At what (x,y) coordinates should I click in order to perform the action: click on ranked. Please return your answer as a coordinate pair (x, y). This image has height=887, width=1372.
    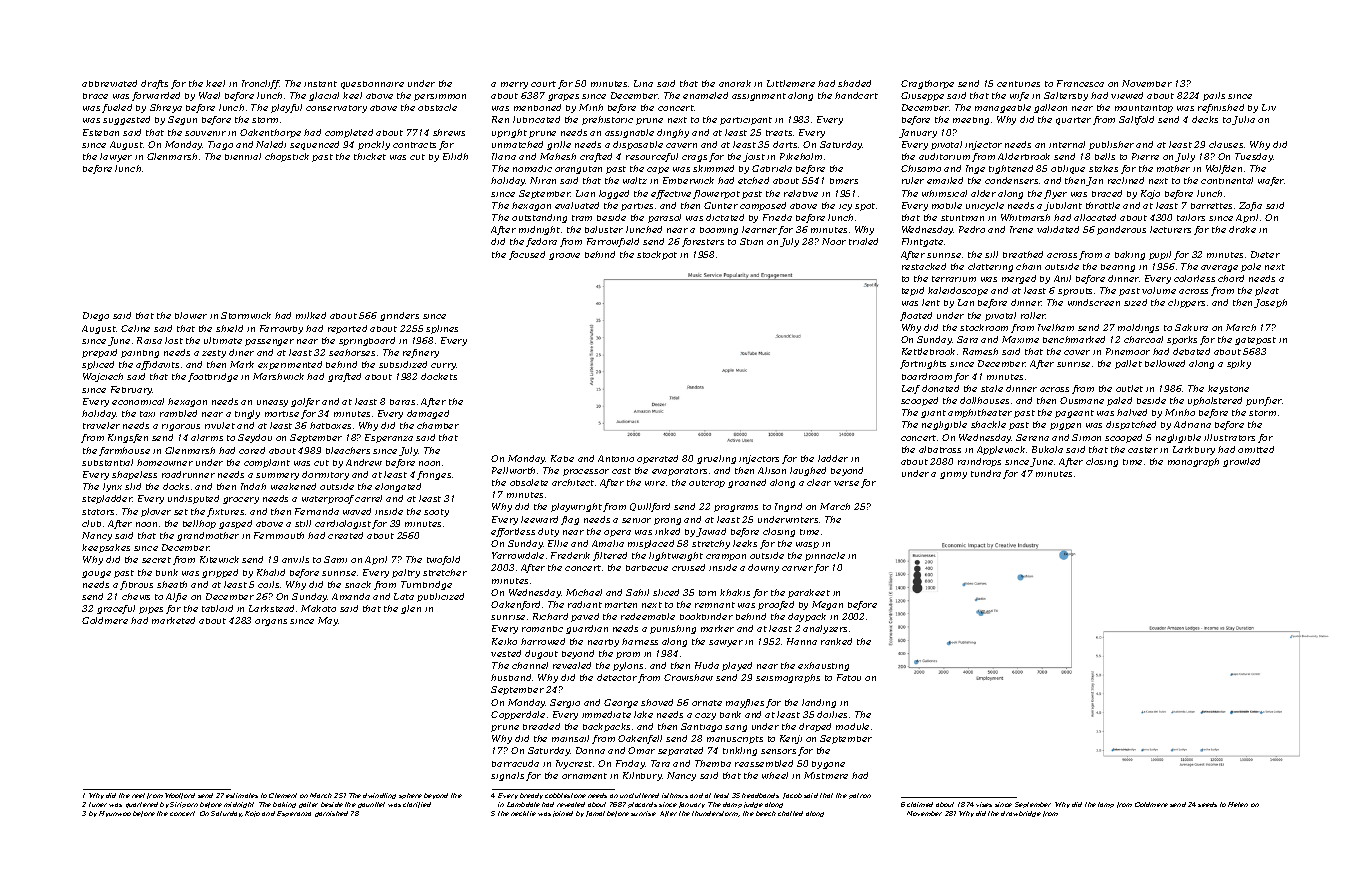
    Looking at the image, I should click on (836, 641).
